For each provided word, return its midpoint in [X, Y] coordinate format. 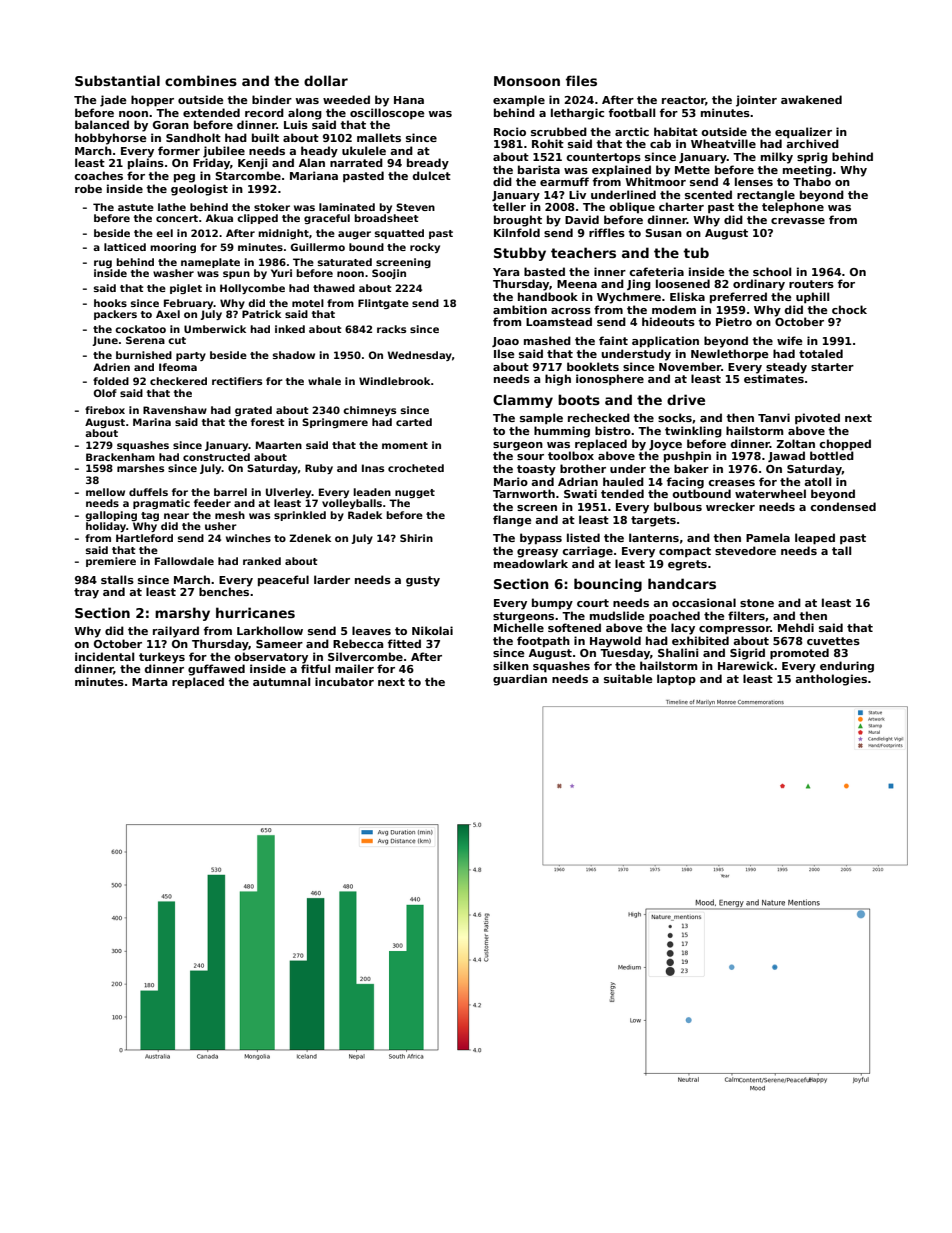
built [265, 137]
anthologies [831, 680]
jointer [756, 101]
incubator [344, 681]
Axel [168, 314]
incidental [104, 656]
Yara [506, 272]
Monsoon [527, 81]
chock [849, 309]
